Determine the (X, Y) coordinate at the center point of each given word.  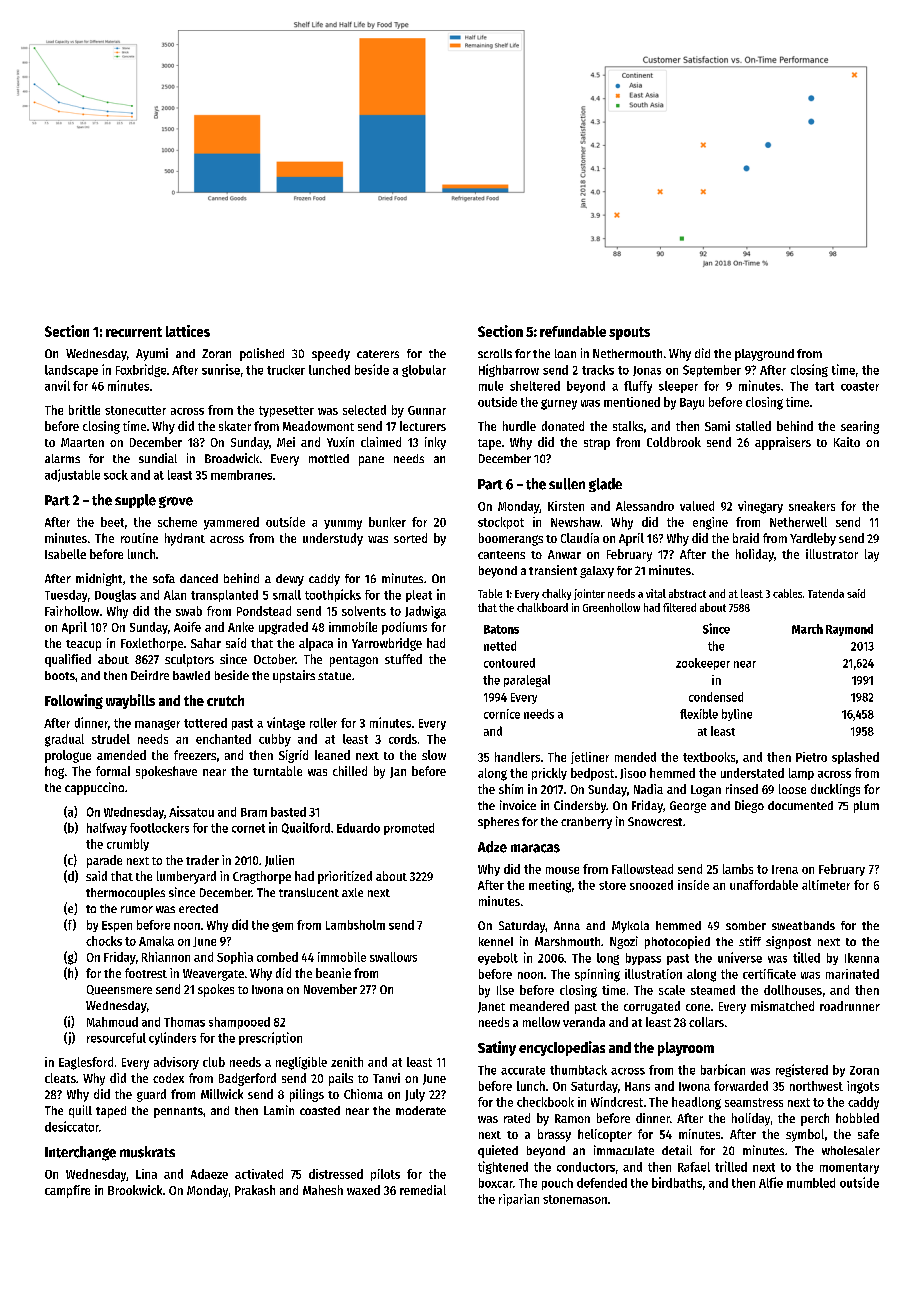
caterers (378, 354)
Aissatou (191, 811)
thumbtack (578, 1070)
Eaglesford (86, 1063)
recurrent (134, 332)
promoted (409, 829)
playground (764, 355)
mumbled (811, 1183)
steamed (713, 990)
